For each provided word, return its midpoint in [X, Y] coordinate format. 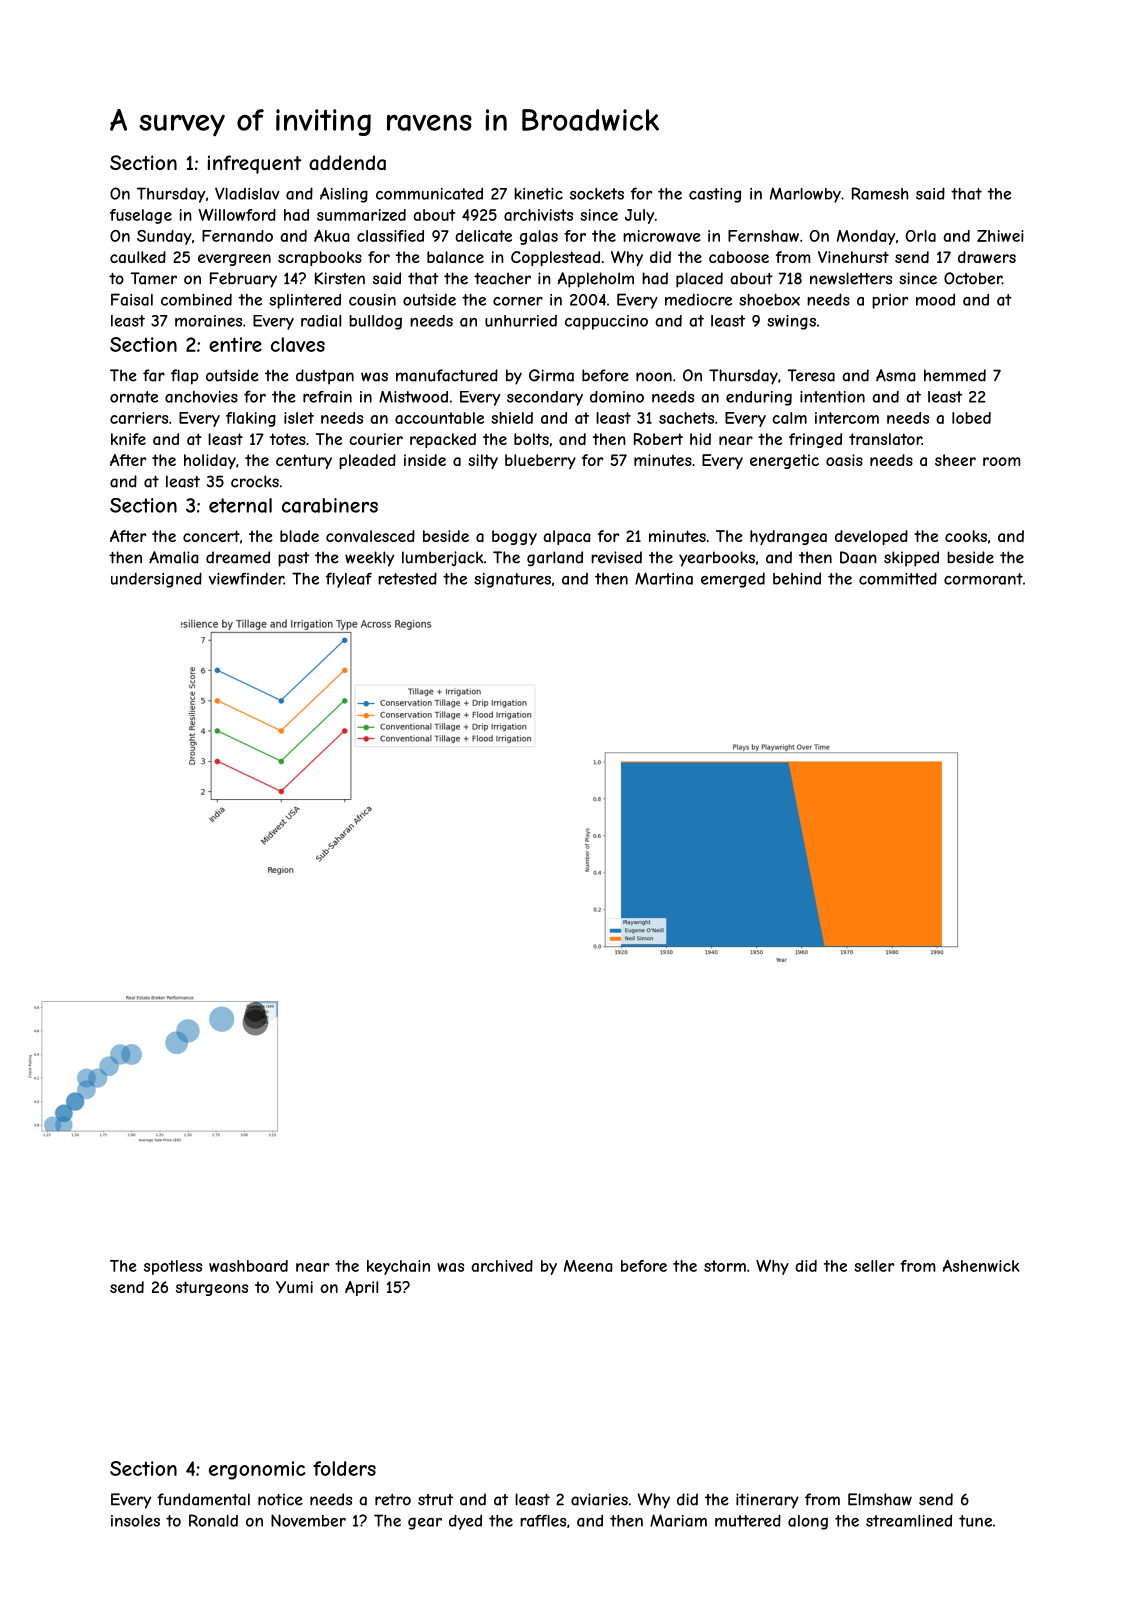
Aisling [344, 195]
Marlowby [805, 195]
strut [435, 1500]
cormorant [983, 579]
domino [617, 397]
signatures [512, 580]
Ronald [213, 1520]
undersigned [156, 580]
